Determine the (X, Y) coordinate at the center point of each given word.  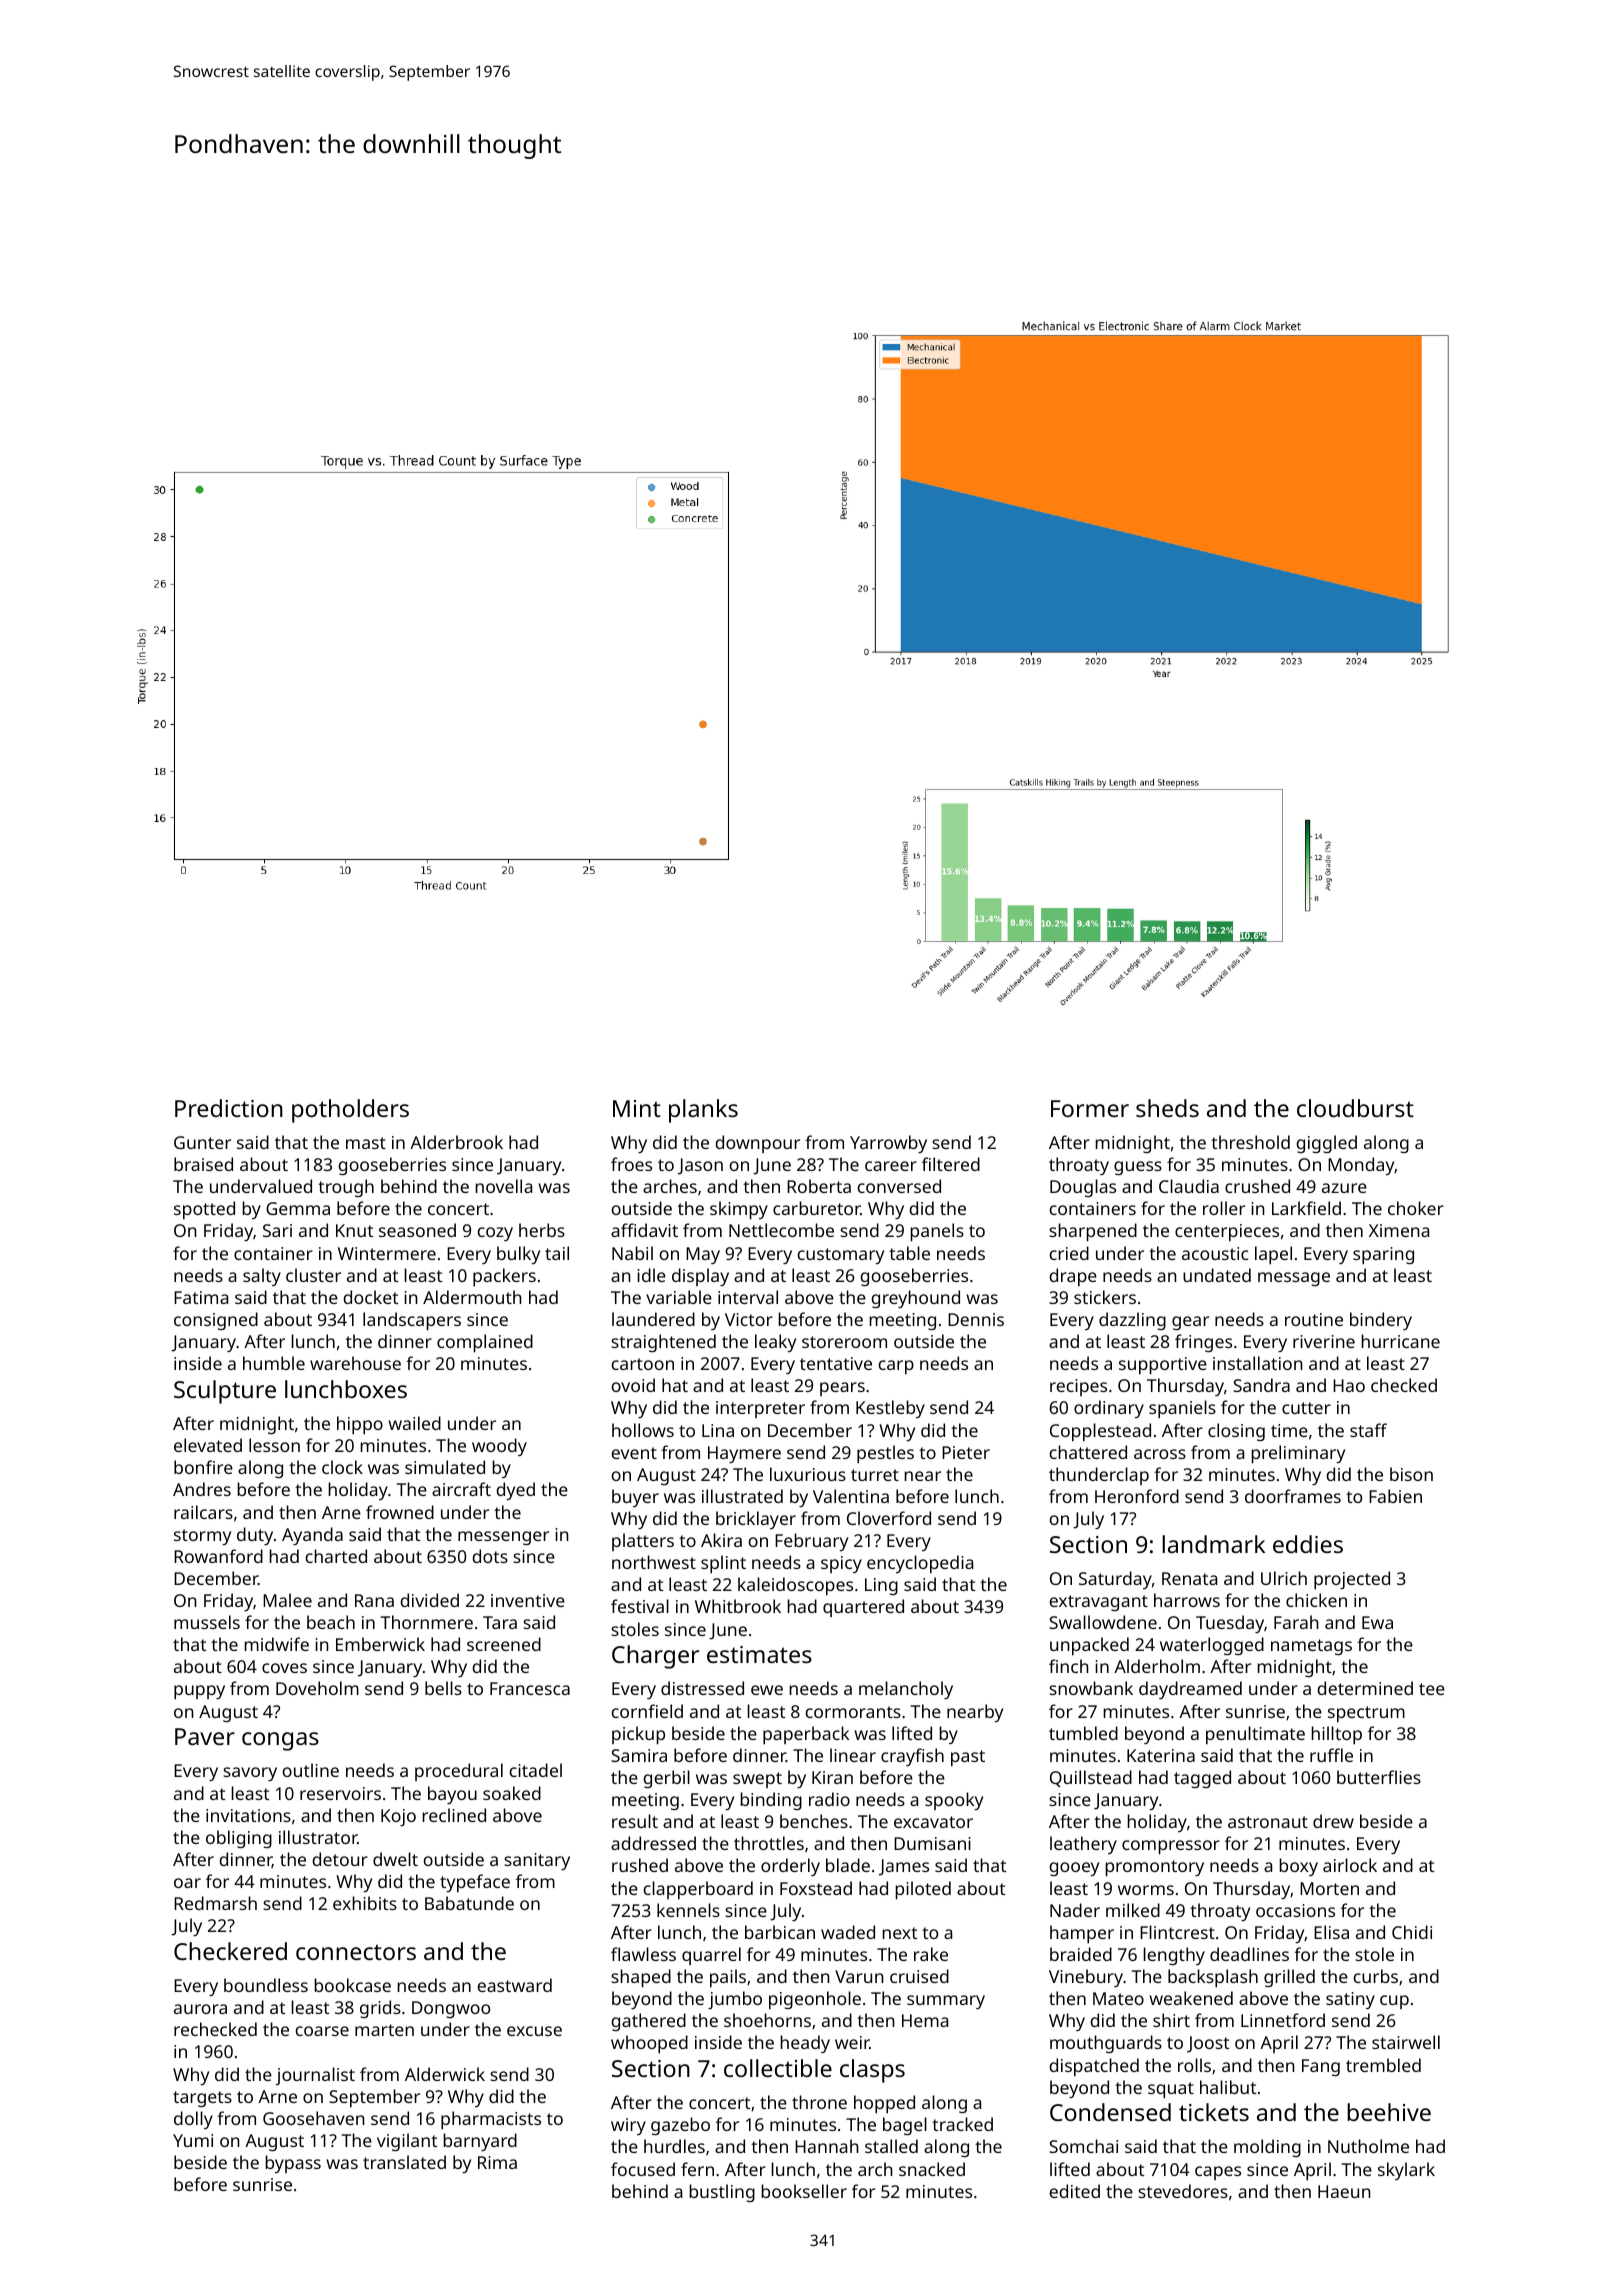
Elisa (1331, 1932)
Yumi (193, 2140)
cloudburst (1355, 1108)
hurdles (674, 2146)
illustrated (742, 1496)
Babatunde (469, 1903)
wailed (414, 1423)
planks (703, 1111)
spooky (954, 1801)
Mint (637, 1108)
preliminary (1298, 1454)
